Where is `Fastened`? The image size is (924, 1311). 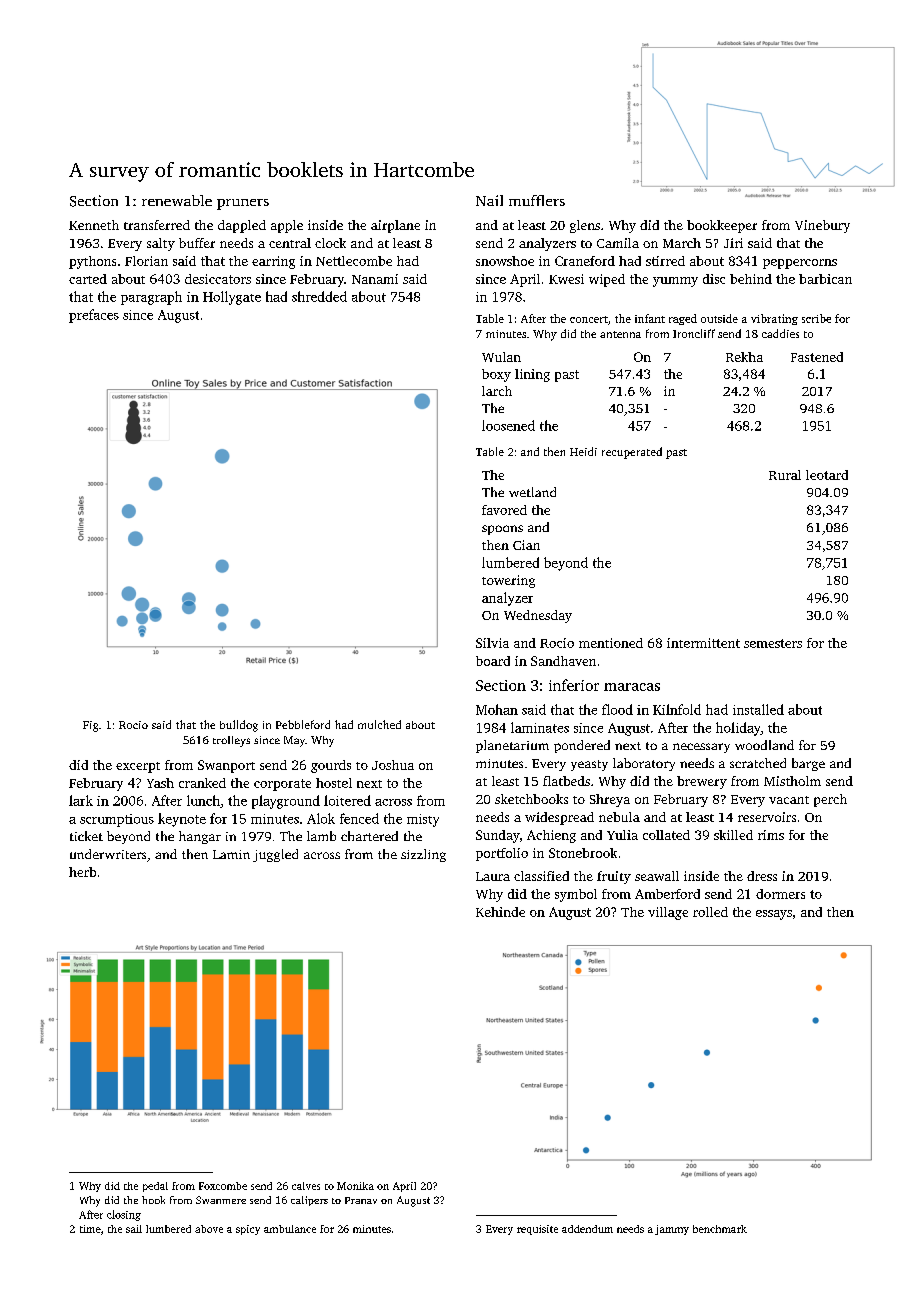
Fastened is located at coordinates (817, 357).
